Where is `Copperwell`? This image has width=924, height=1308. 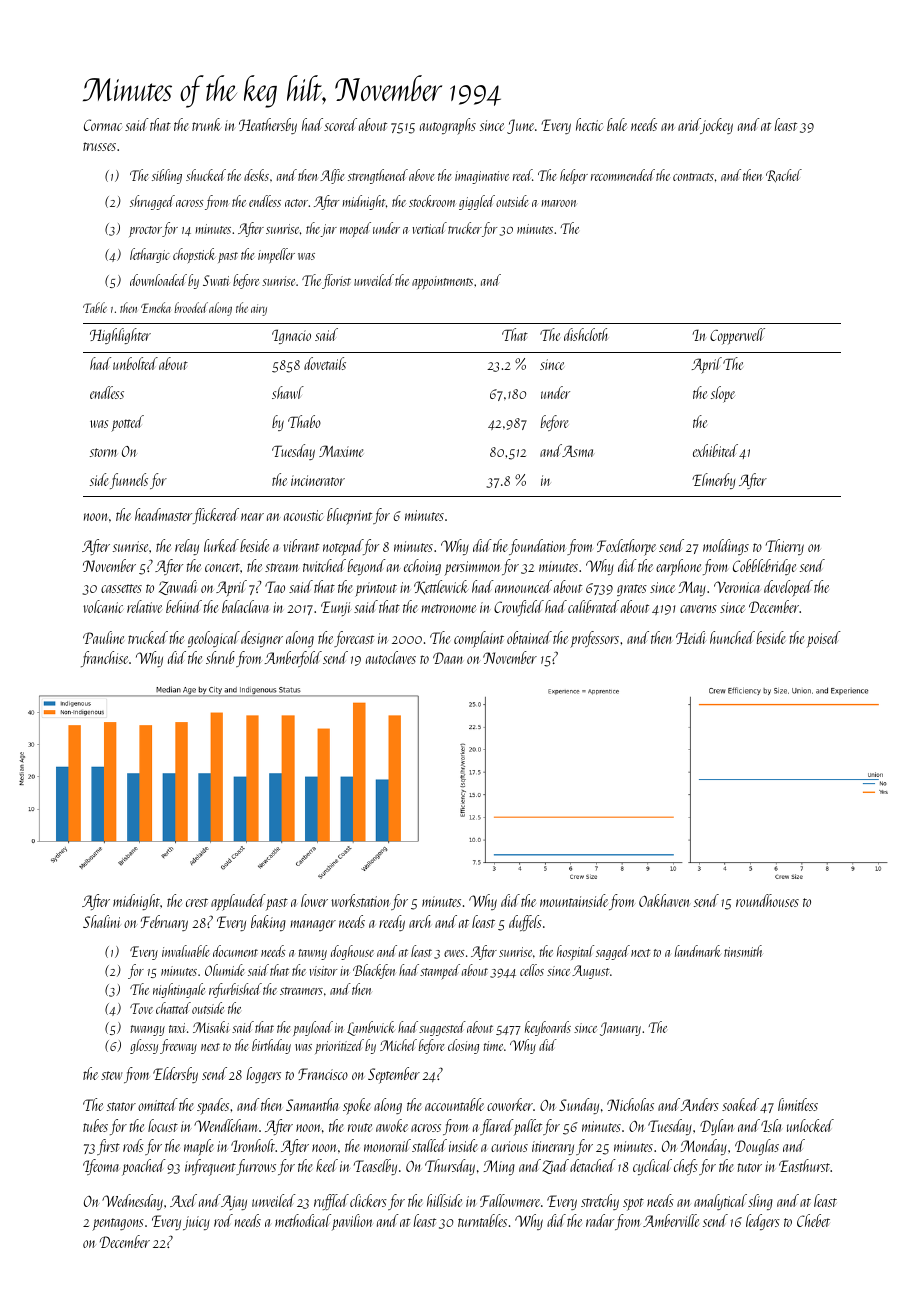
Copperwell is located at coordinates (737, 336).
